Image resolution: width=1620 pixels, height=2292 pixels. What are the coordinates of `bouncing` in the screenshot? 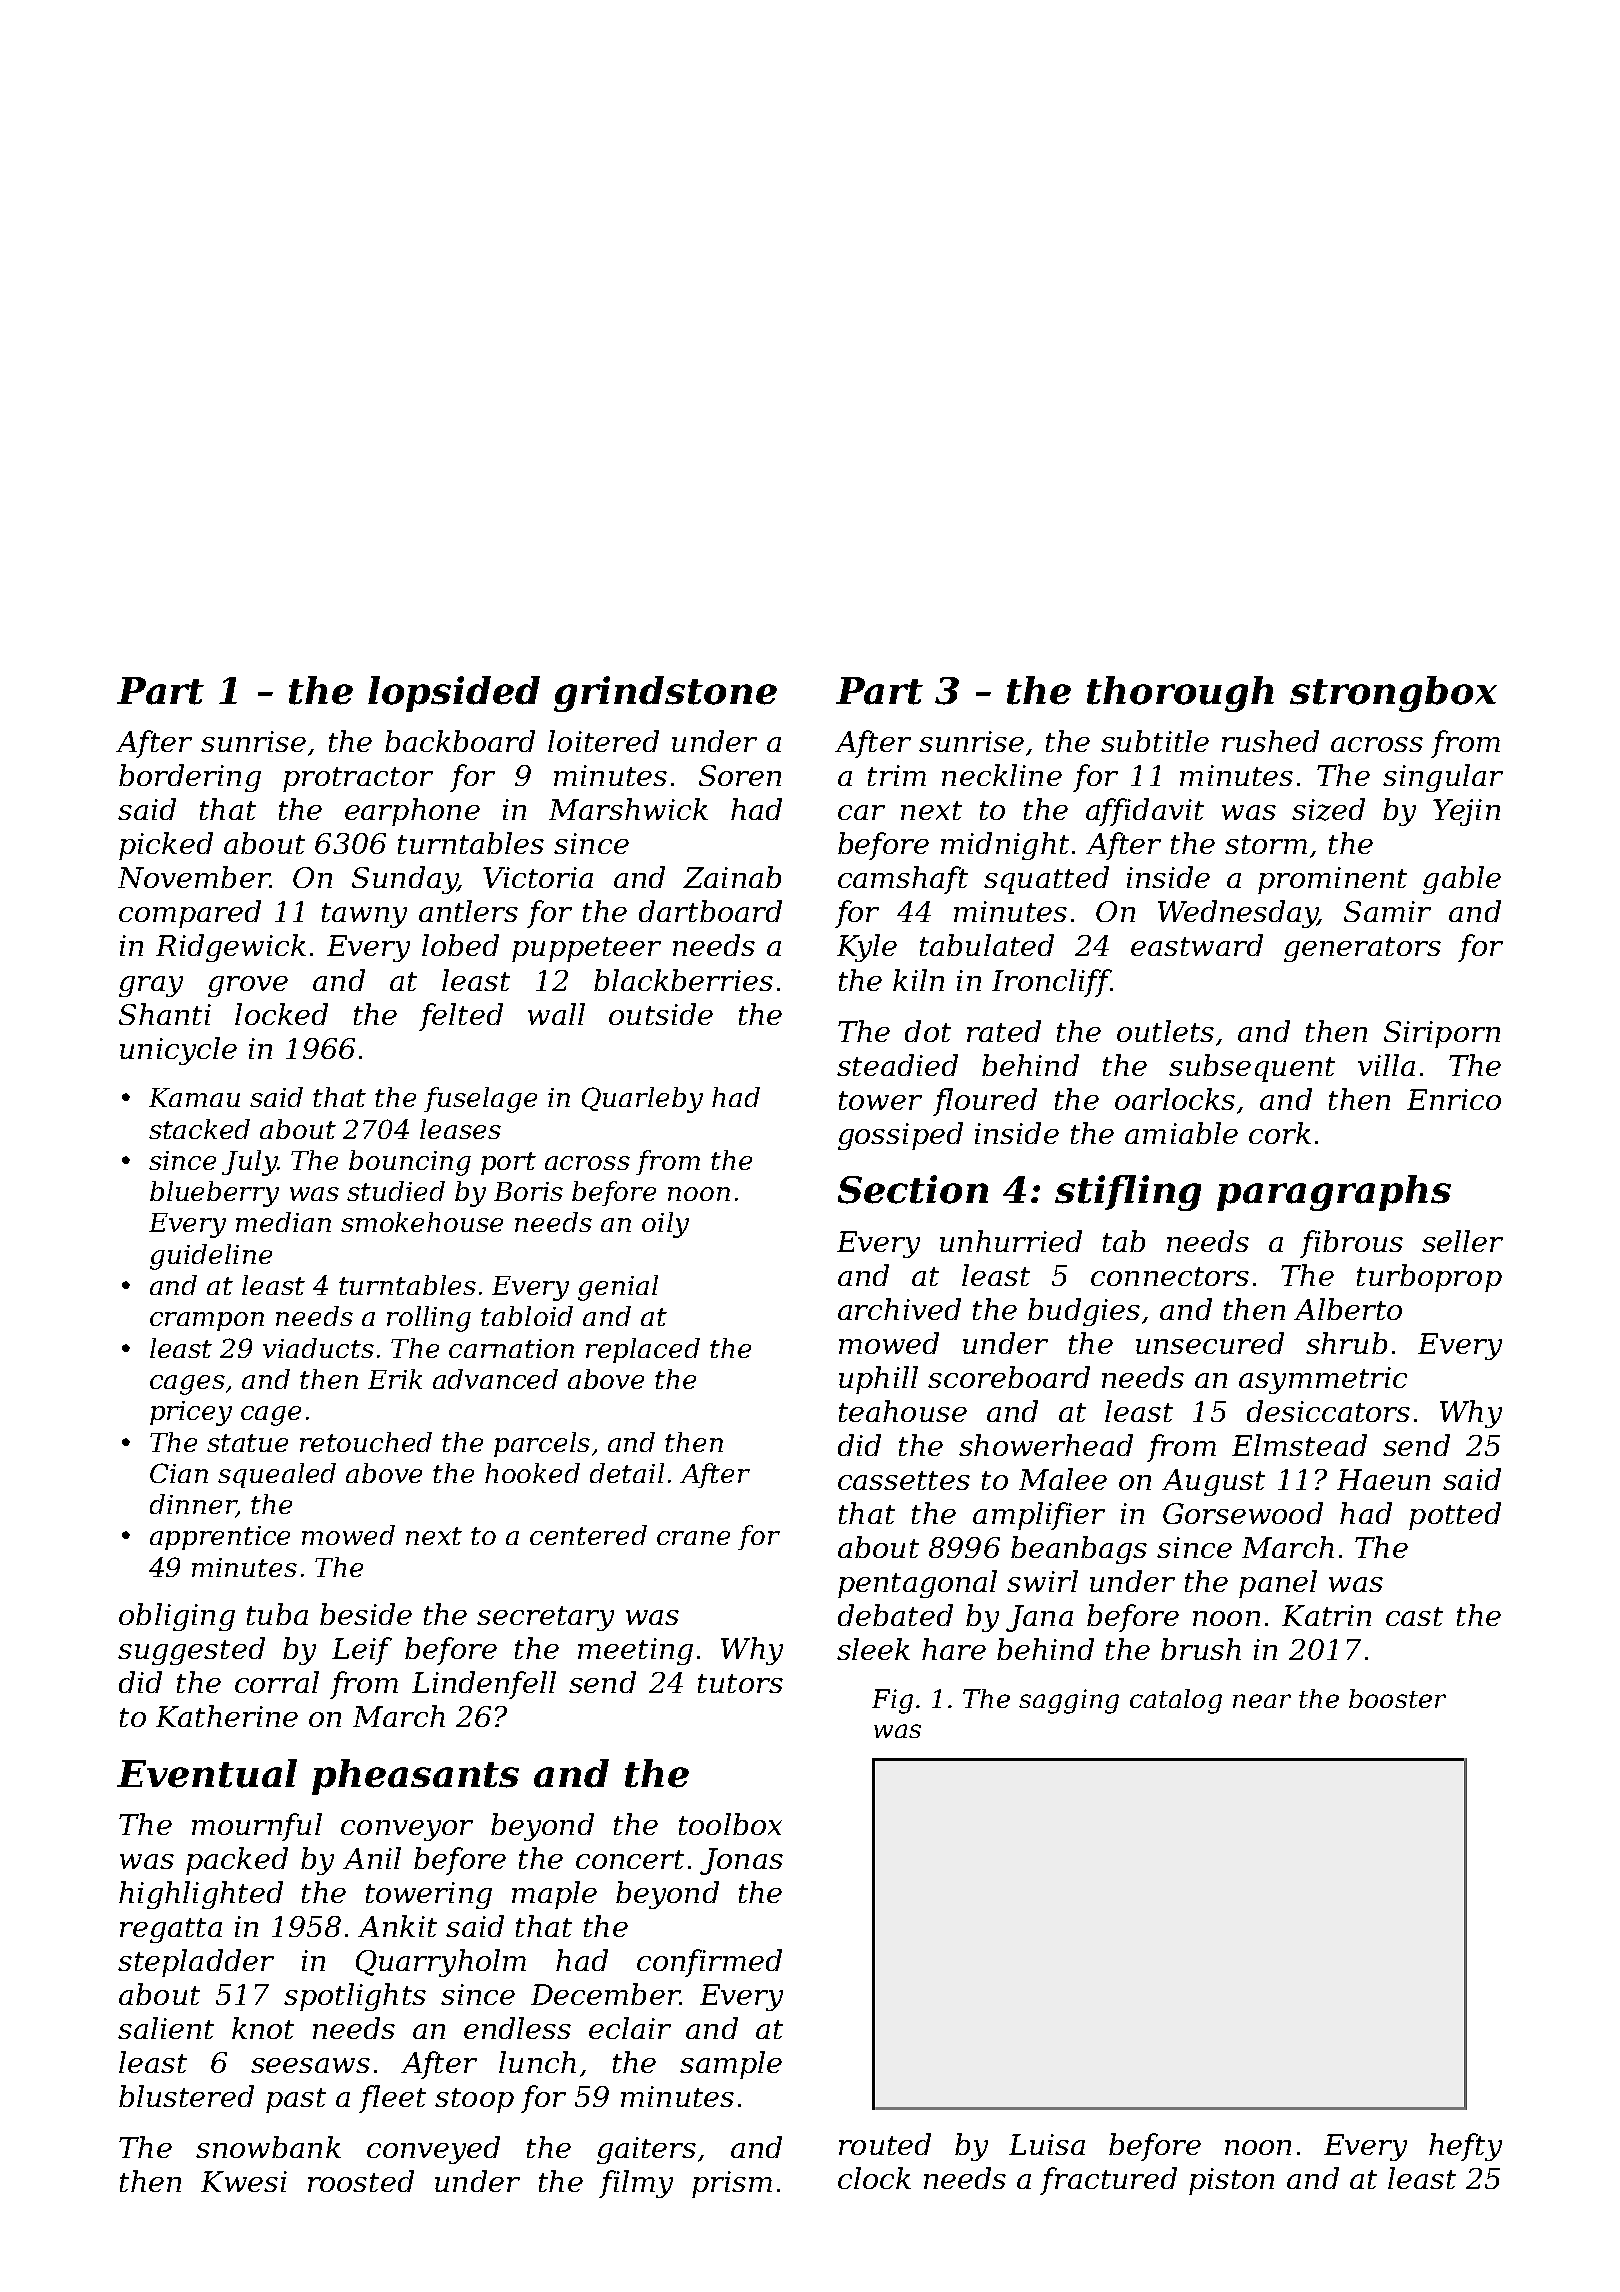 It's located at (410, 1163).
